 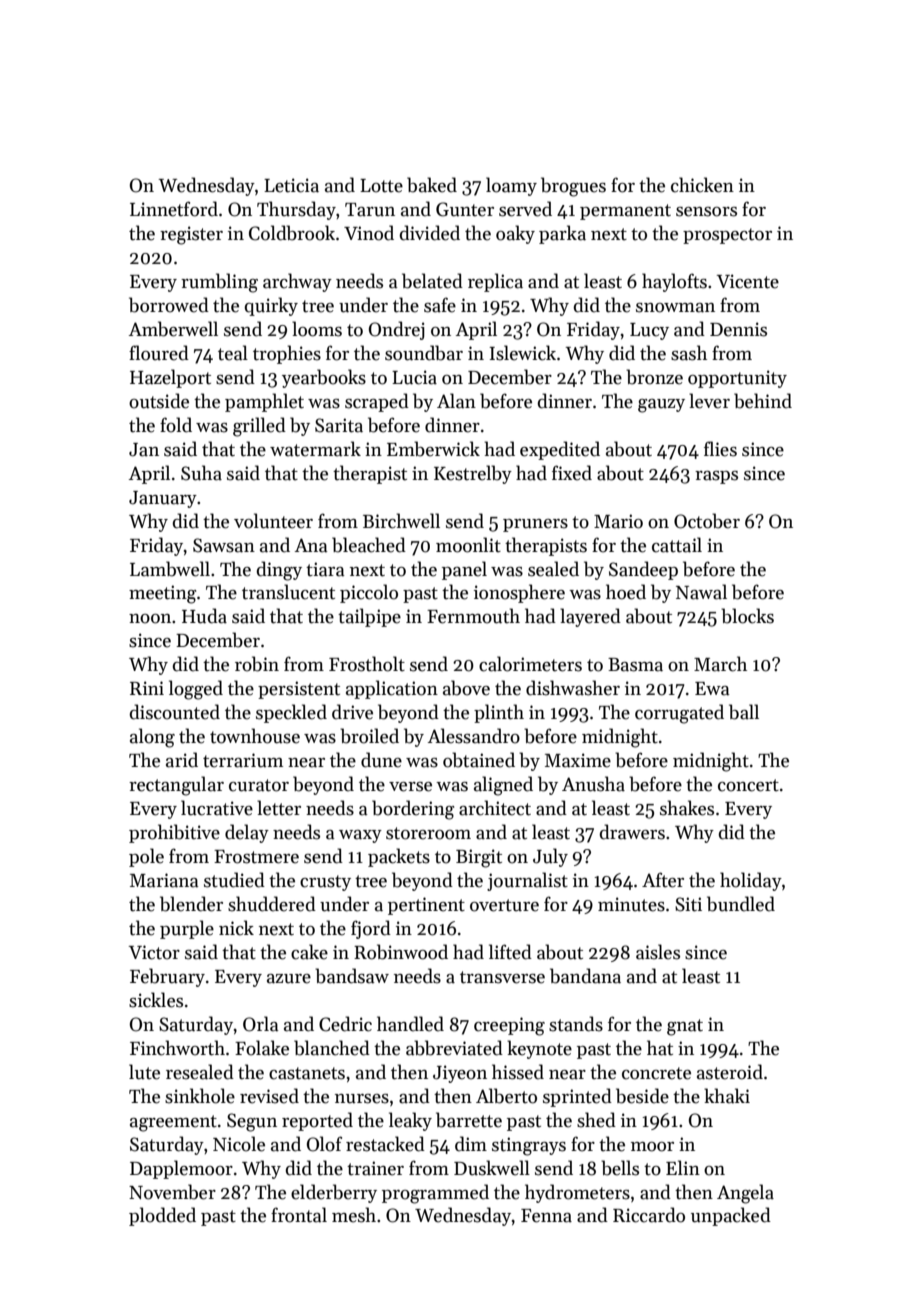 I want to click on sensors, so click(x=706, y=212).
